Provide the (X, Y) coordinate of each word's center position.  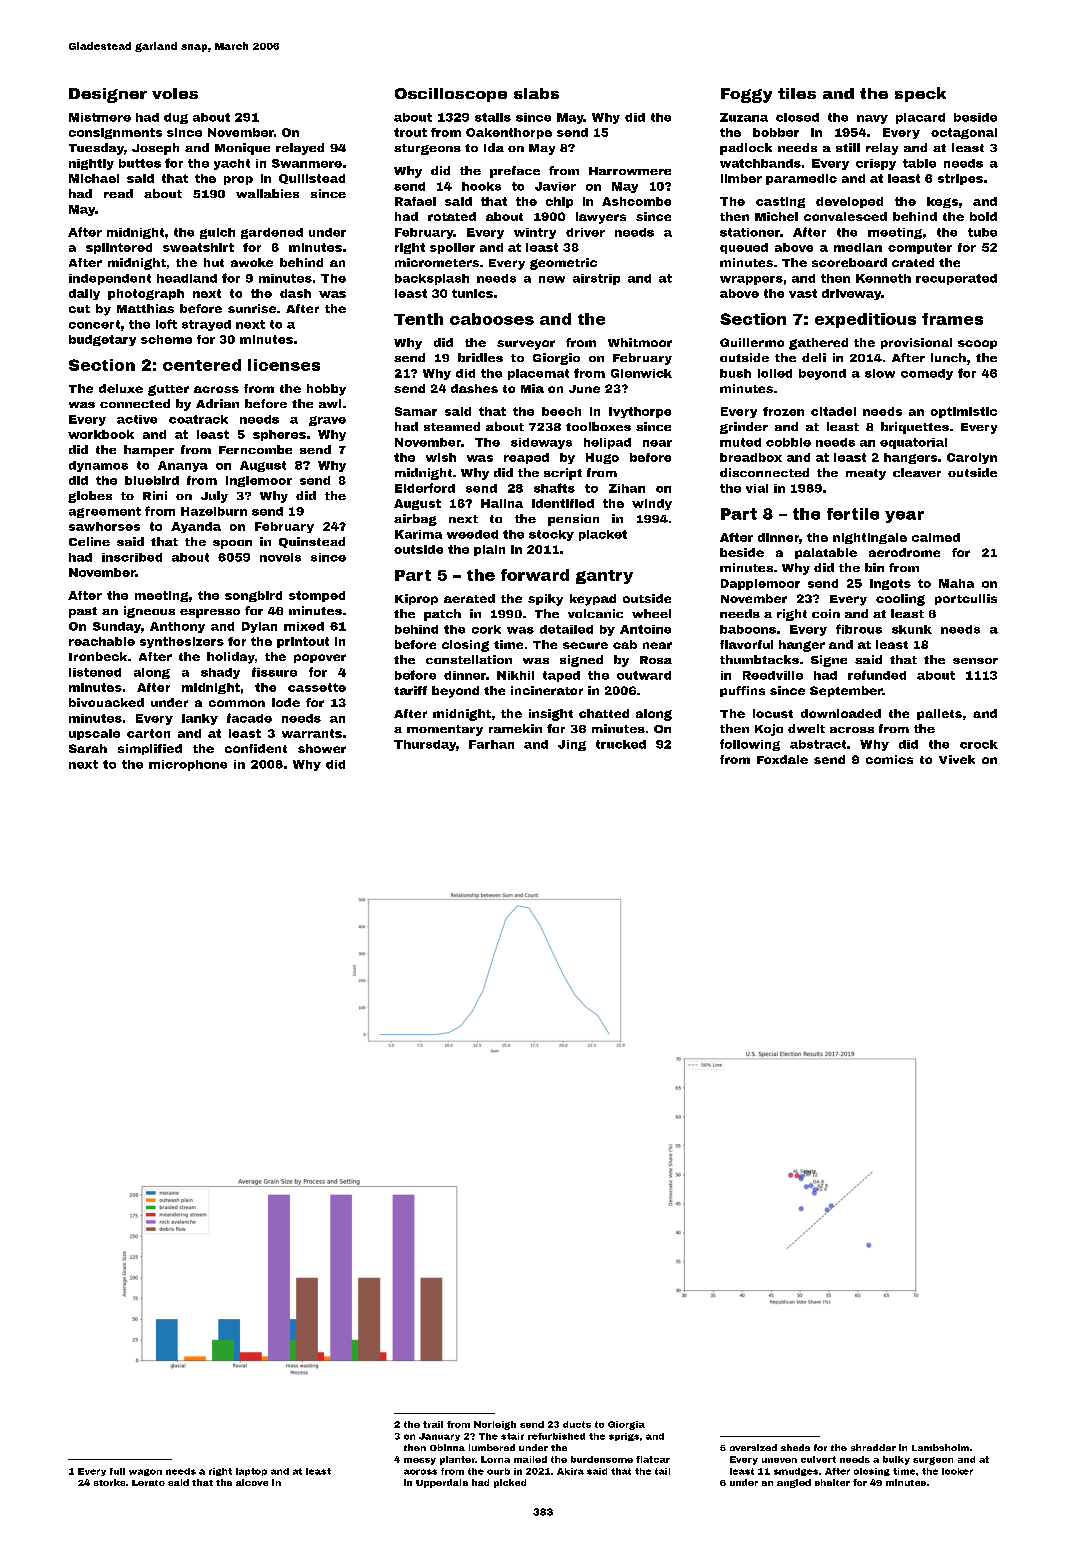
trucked (621, 744)
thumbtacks (759, 659)
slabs (536, 93)
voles (175, 93)
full (117, 1471)
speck (920, 94)
